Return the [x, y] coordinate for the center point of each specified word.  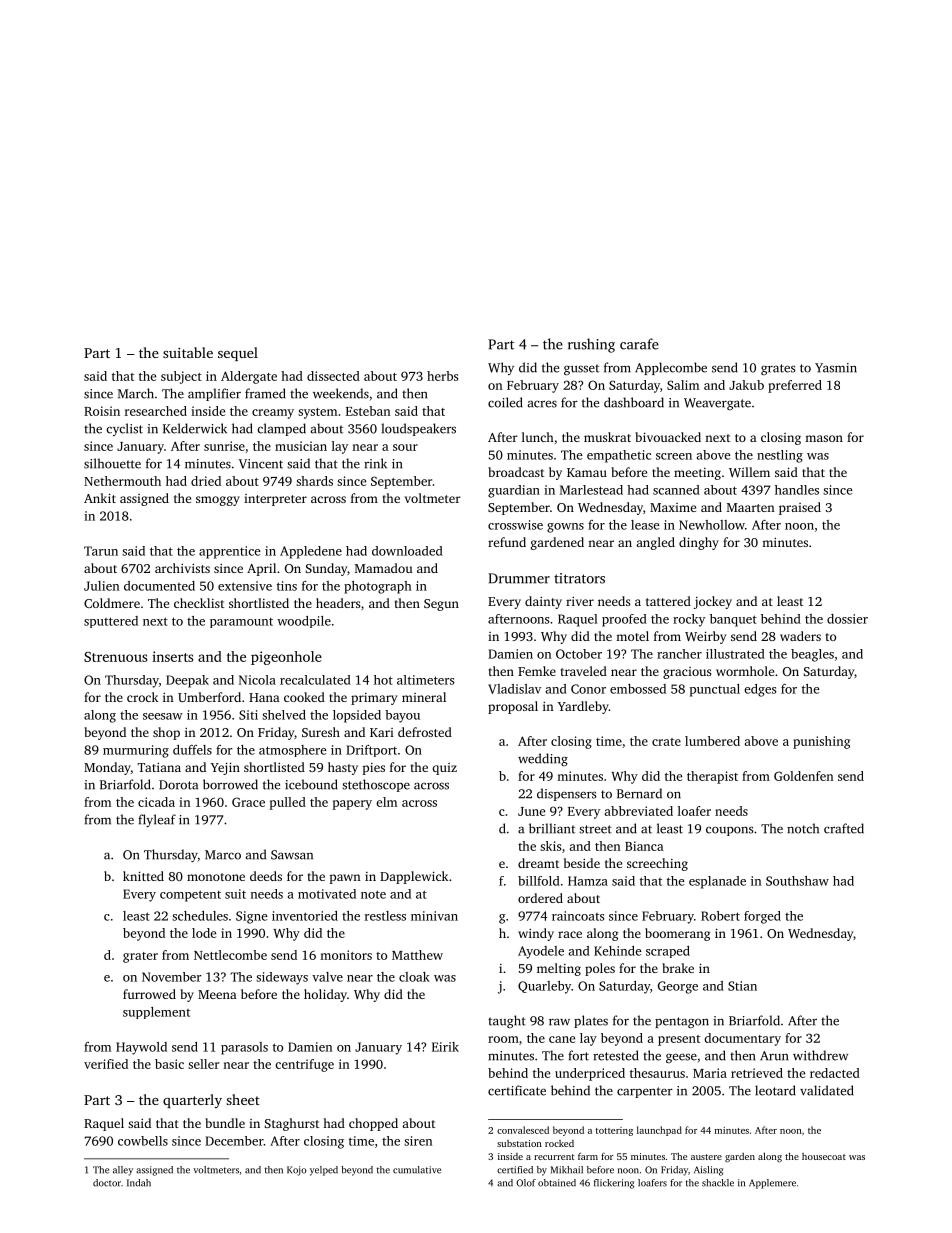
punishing [821, 742]
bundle [225, 1123]
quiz [445, 769]
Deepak [187, 681]
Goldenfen [804, 776]
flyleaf [157, 820]
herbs [442, 376]
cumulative [417, 1170]
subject [181, 377]
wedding [543, 759]
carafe [639, 344]
